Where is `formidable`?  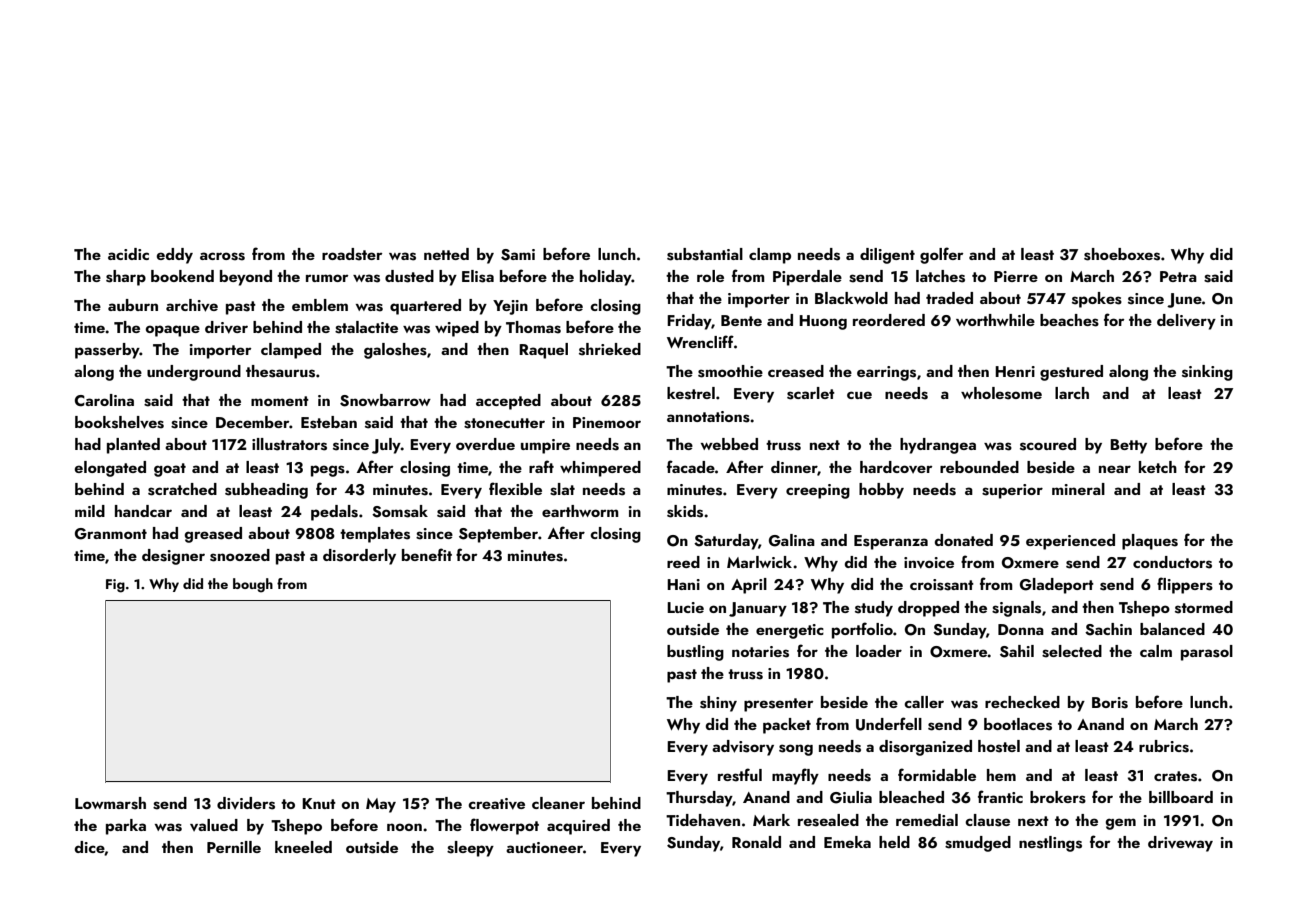 formidable is located at coordinates (937, 774).
